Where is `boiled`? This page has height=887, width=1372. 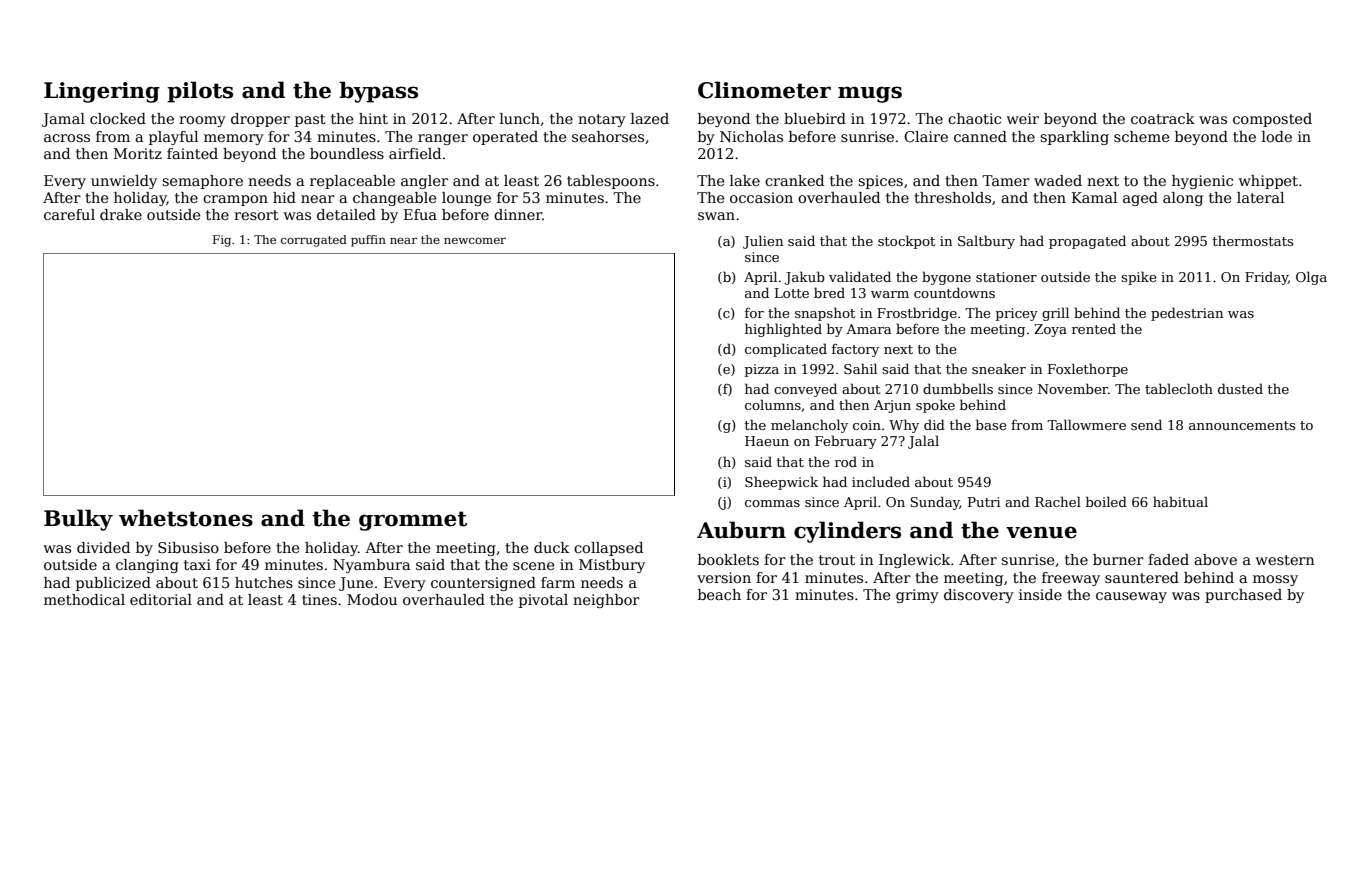
boiled is located at coordinates (1106, 501).
